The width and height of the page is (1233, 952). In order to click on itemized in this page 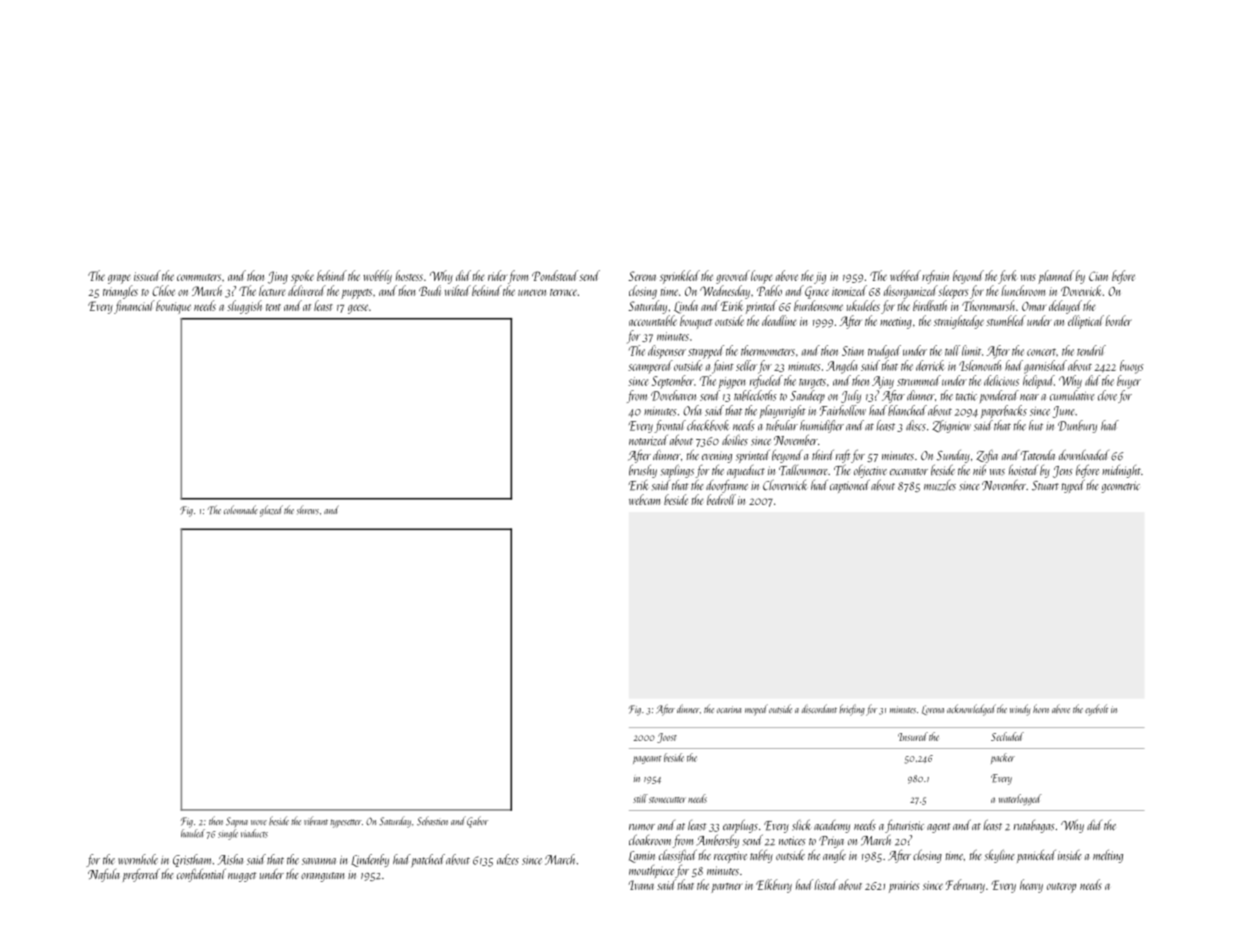, I will do `click(849, 290)`.
